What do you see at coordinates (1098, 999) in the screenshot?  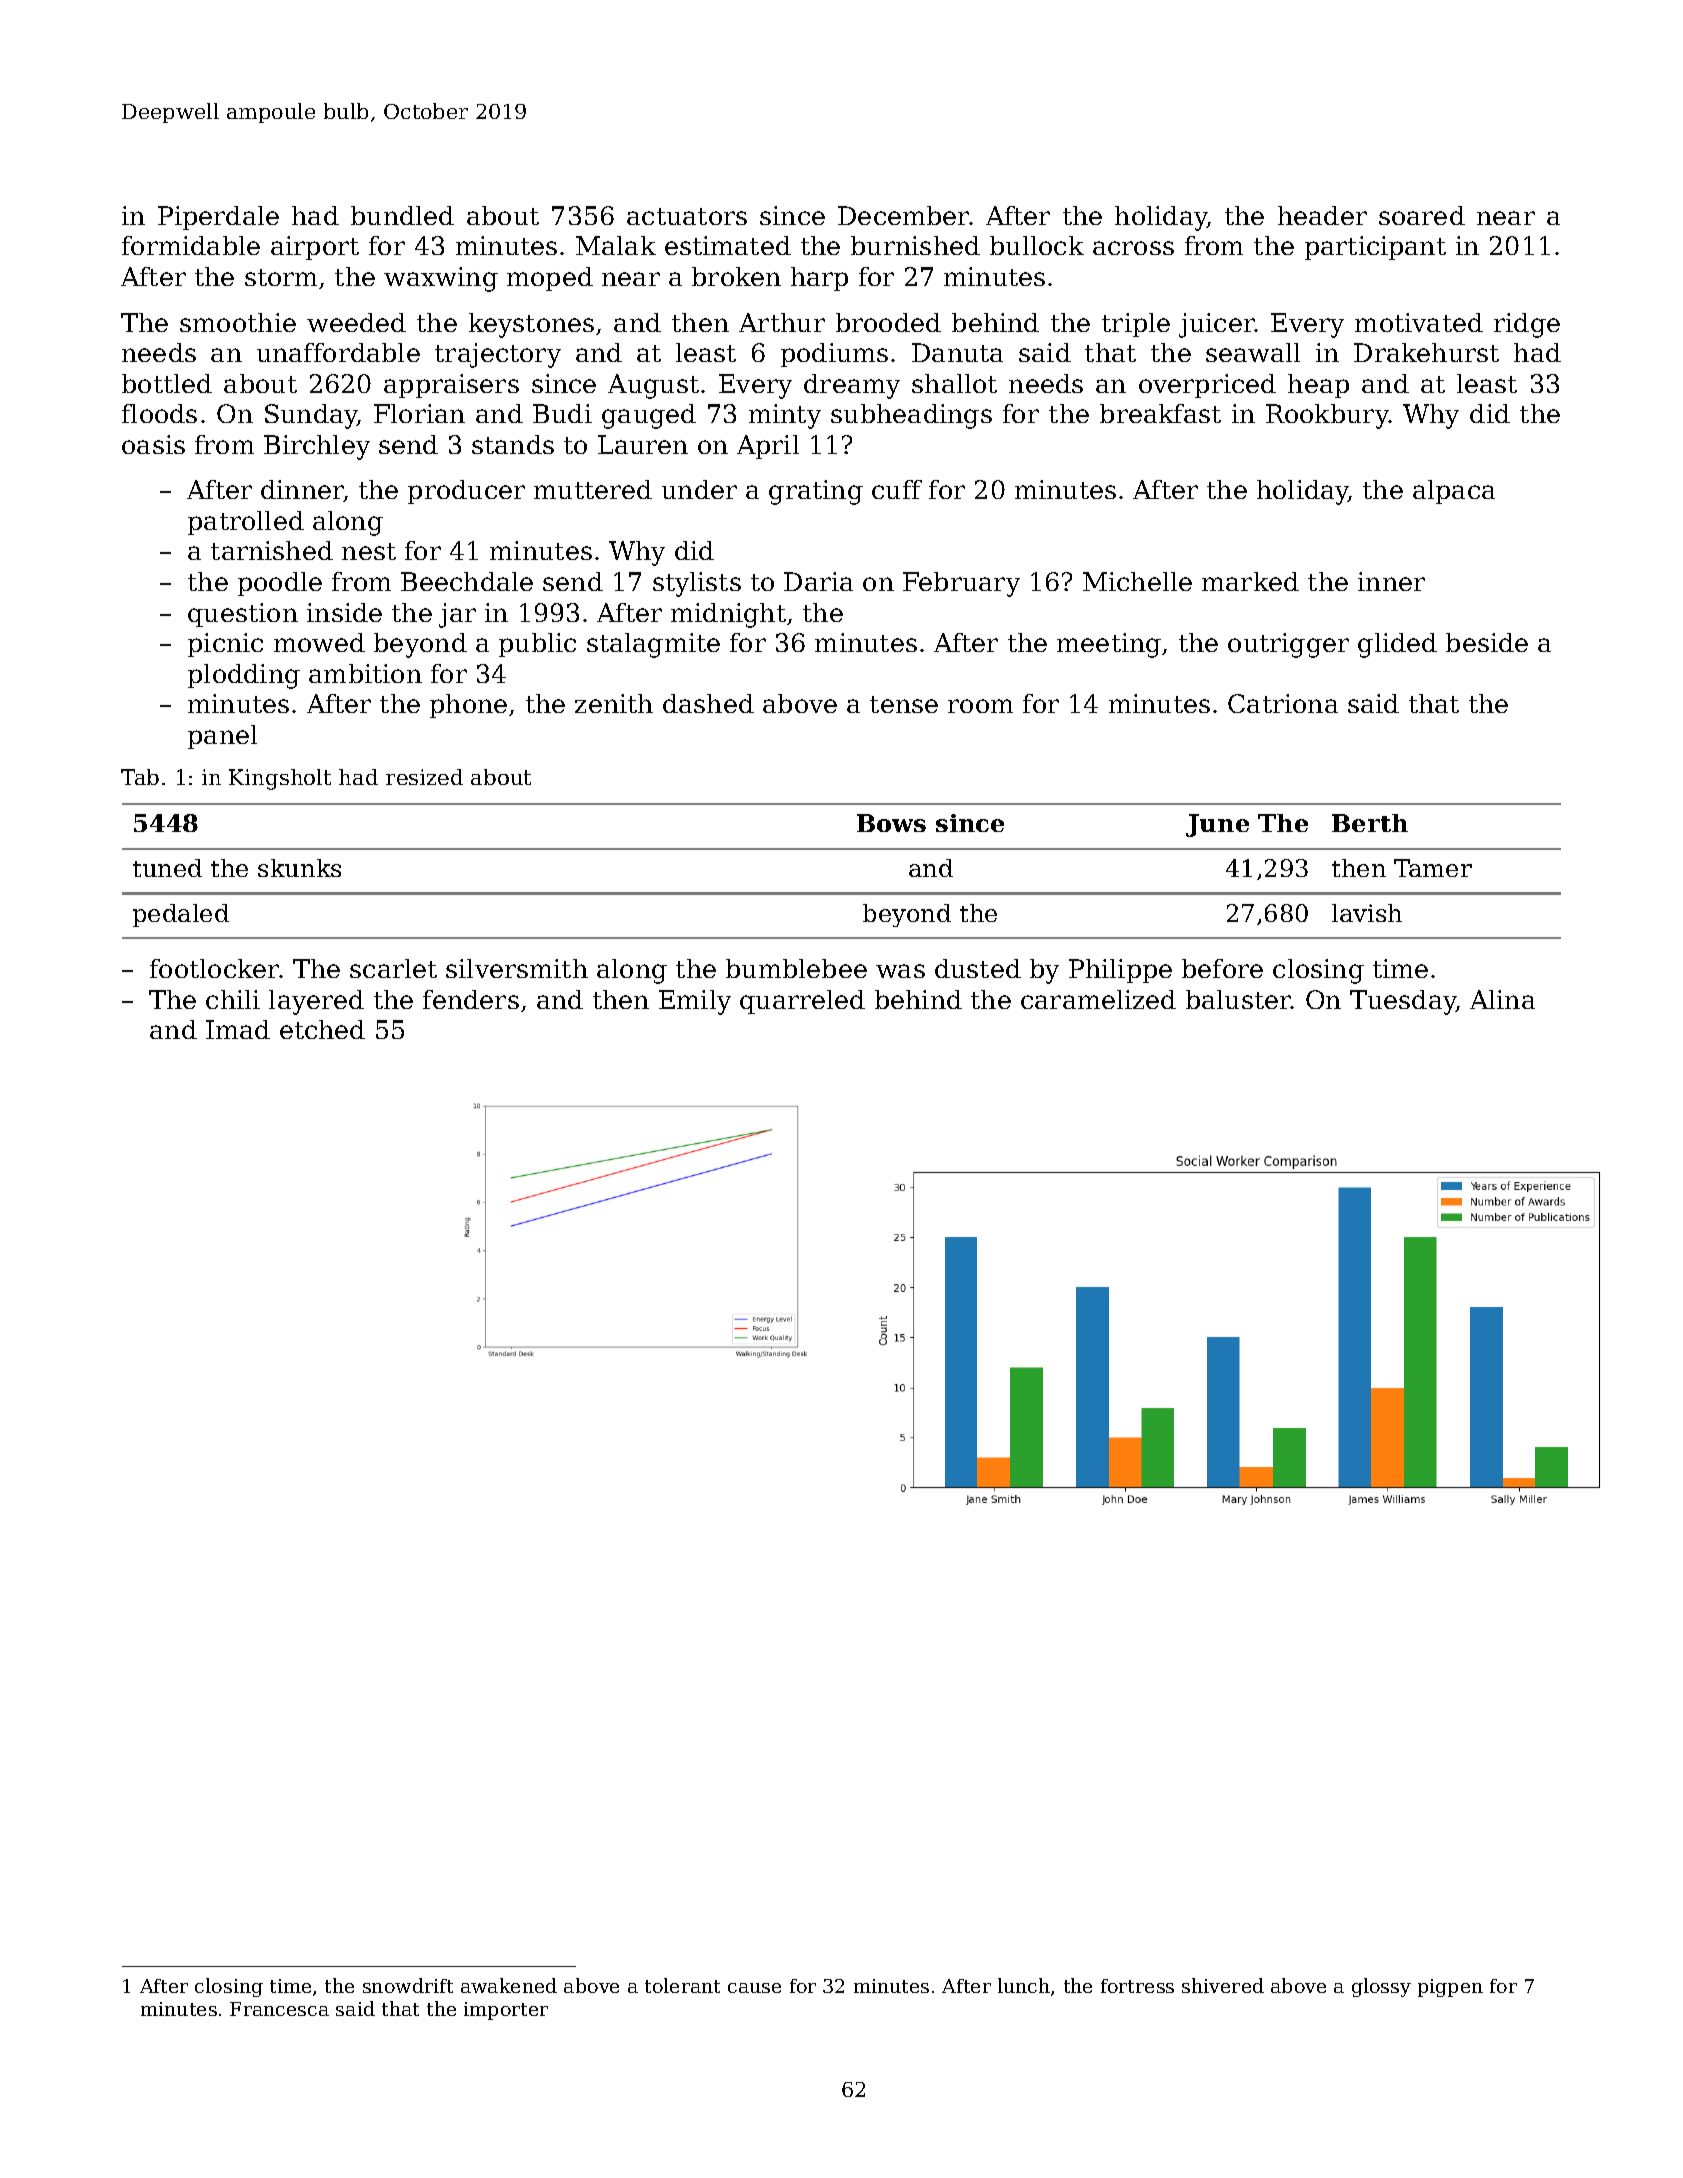 I see `caramelized` at bounding box center [1098, 999].
